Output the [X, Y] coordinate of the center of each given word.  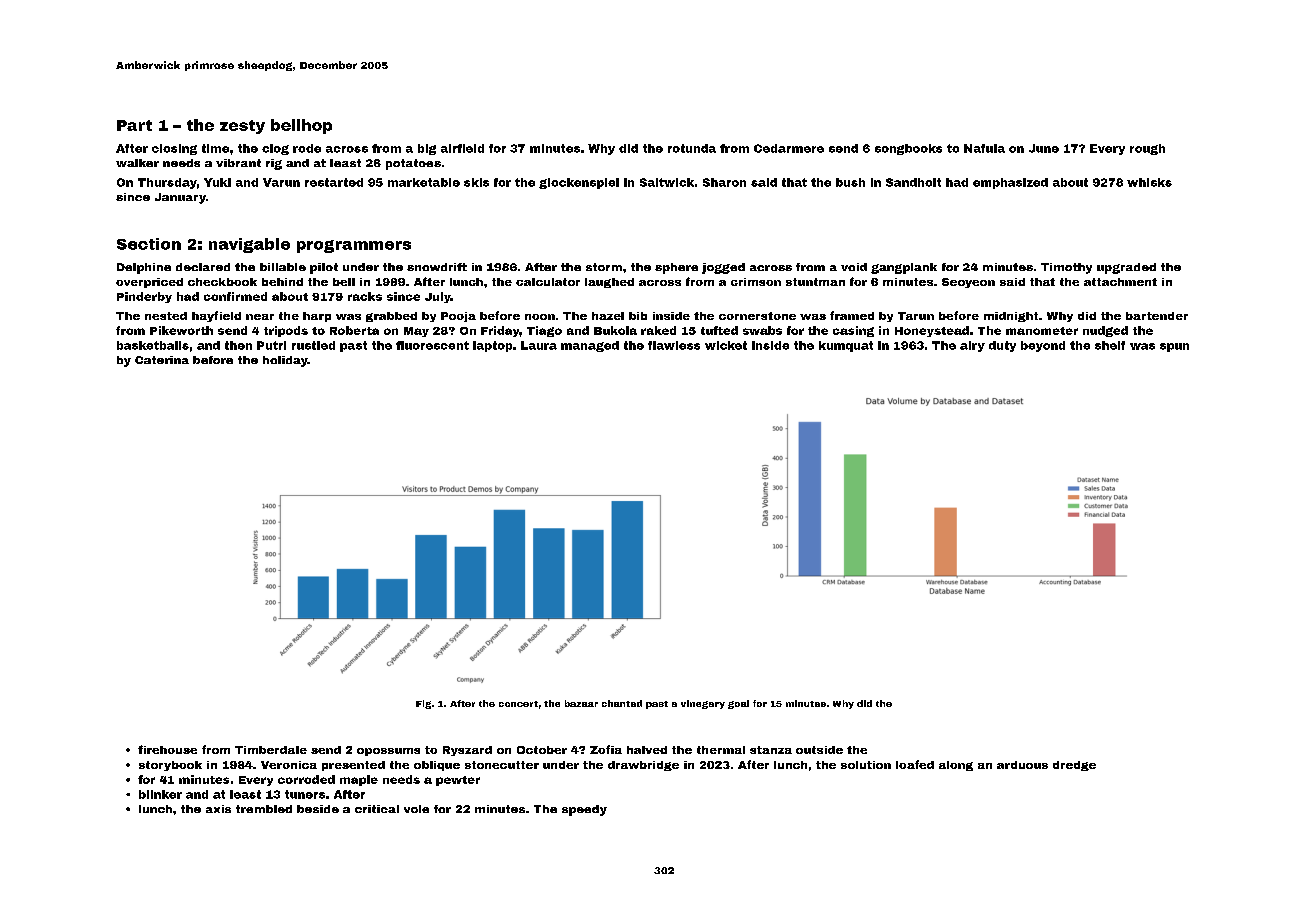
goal [738, 704]
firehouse [167, 749]
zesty [242, 127]
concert [518, 704]
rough [1147, 149]
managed [590, 346]
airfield [462, 148]
